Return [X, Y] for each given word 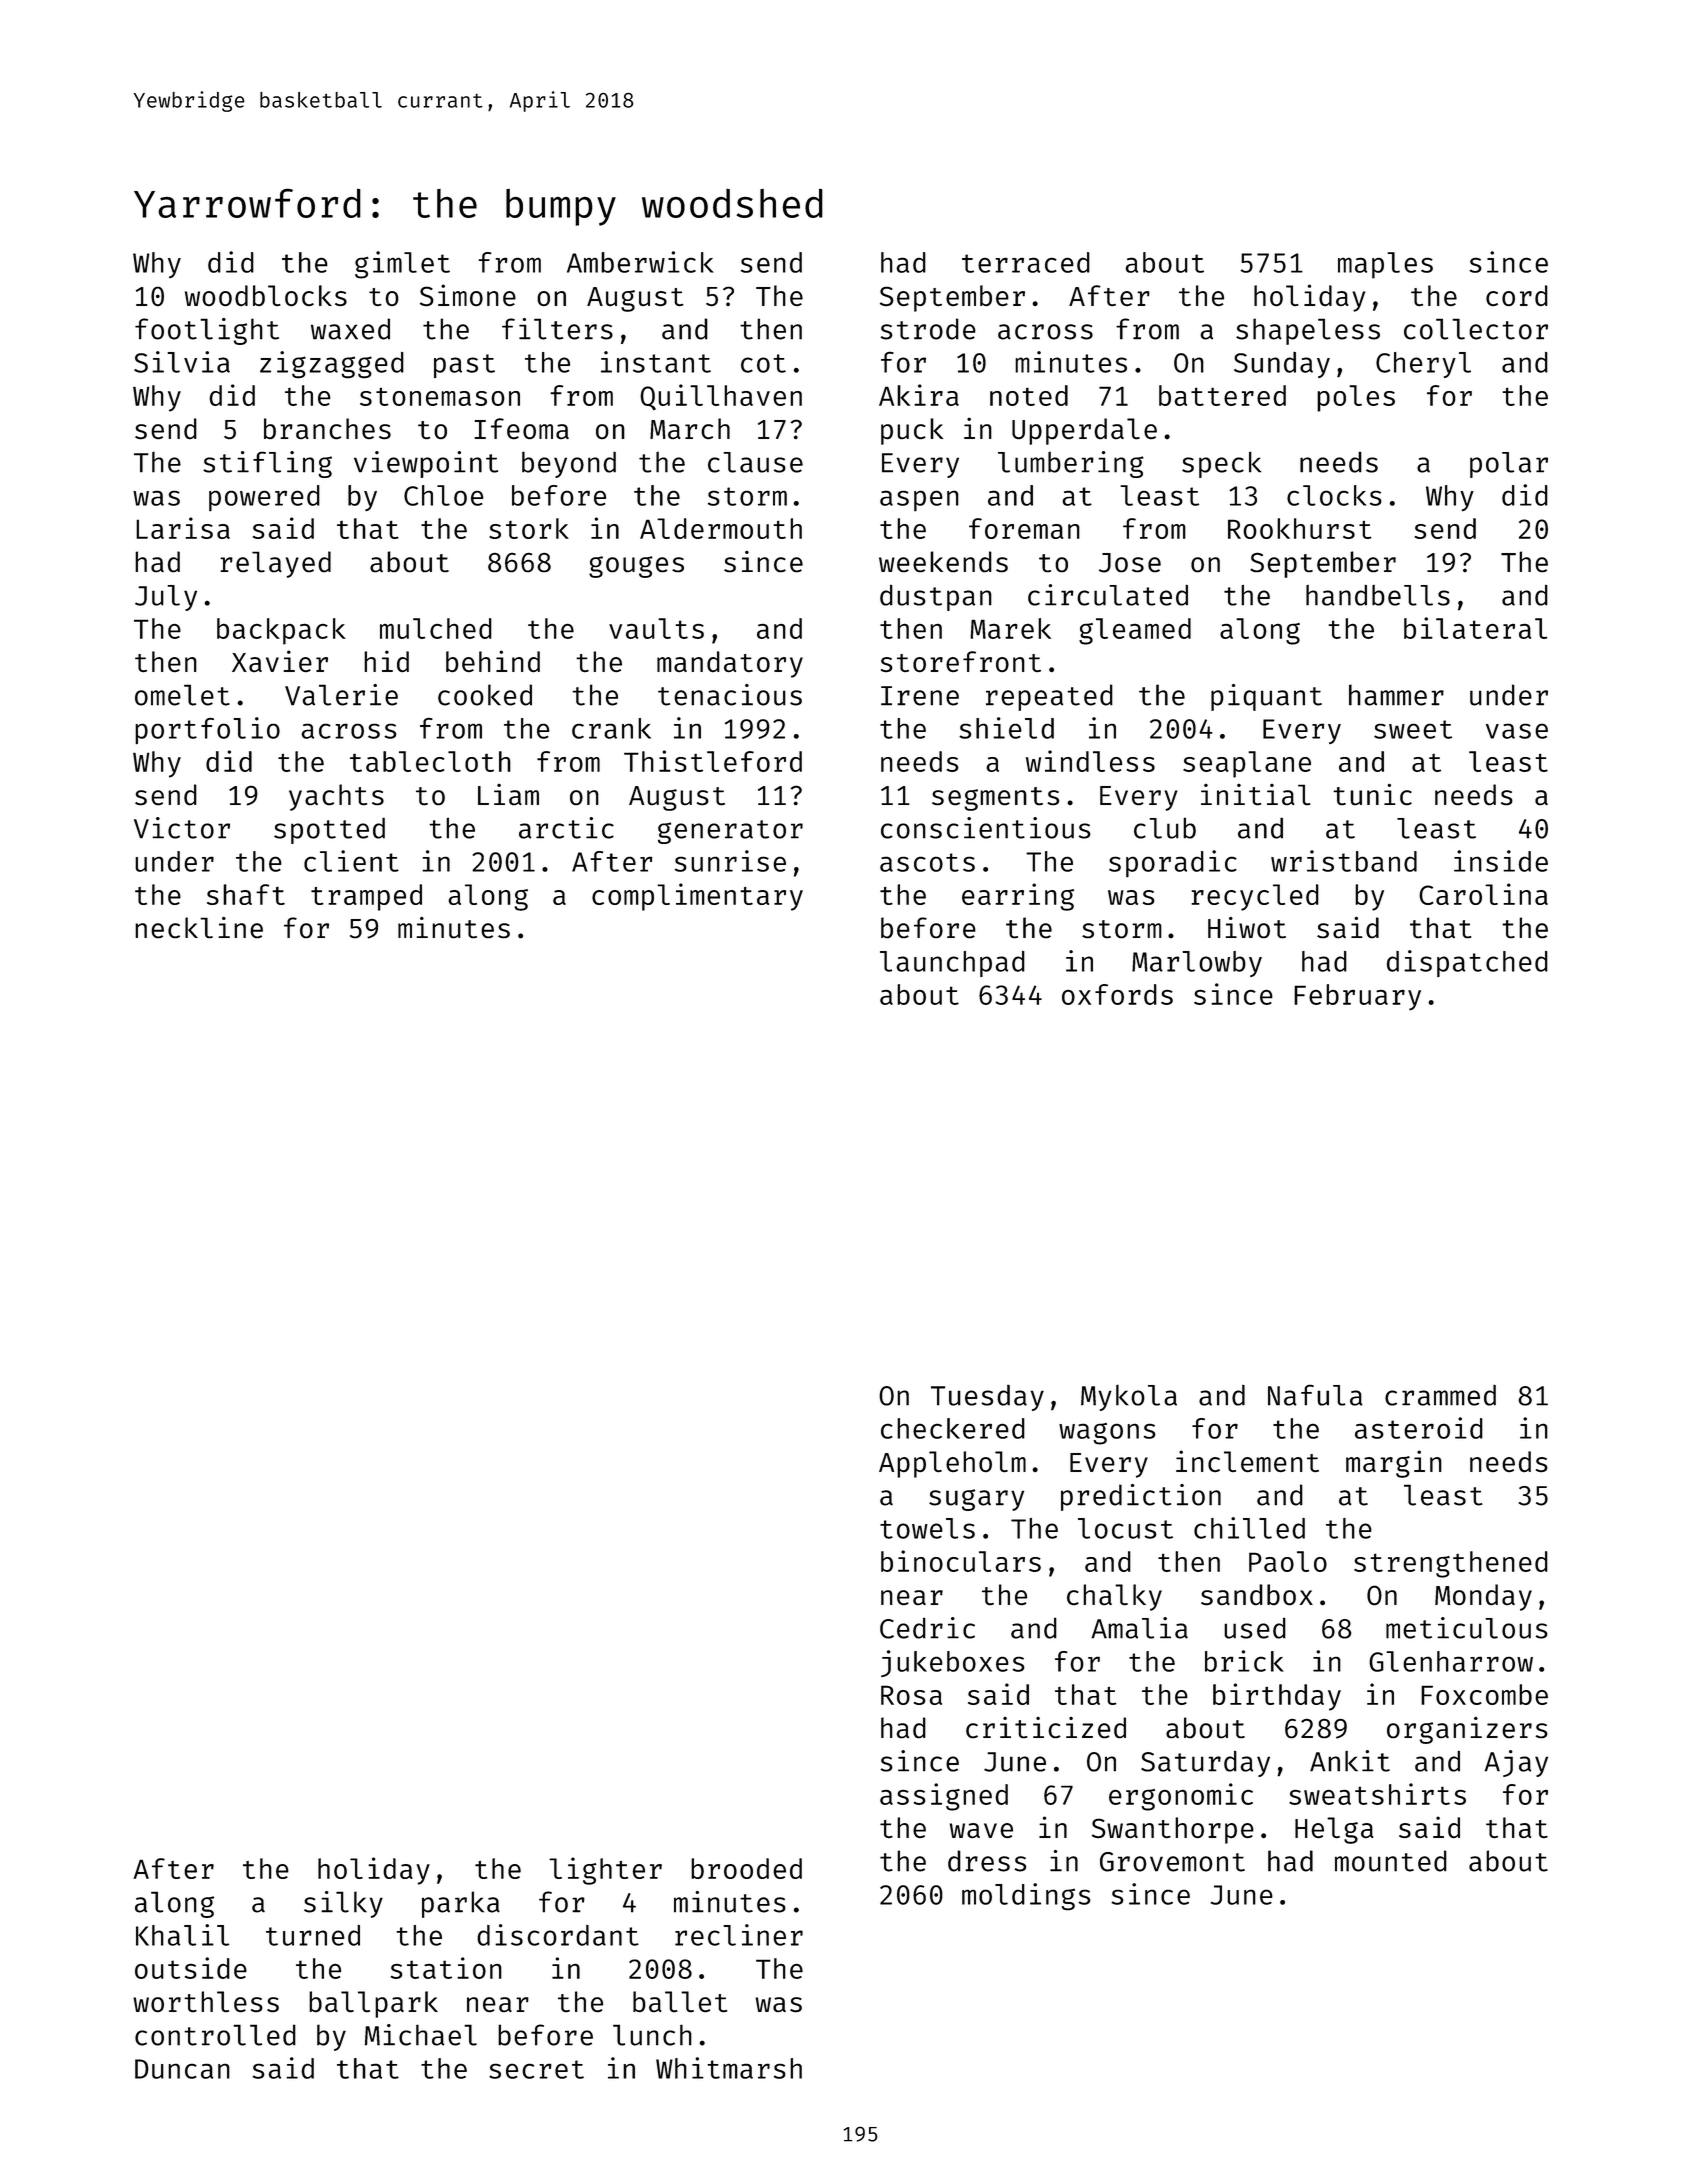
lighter [605, 1871]
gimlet [402, 265]
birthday [1277, 1697]
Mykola [1129, 1397]
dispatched [1467, 963]
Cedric [927, 1628]
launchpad [952, 964]
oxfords [1117, 994]
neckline [199, 927]
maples [1385, 265]
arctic [566, 828]
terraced [1026, 262]
